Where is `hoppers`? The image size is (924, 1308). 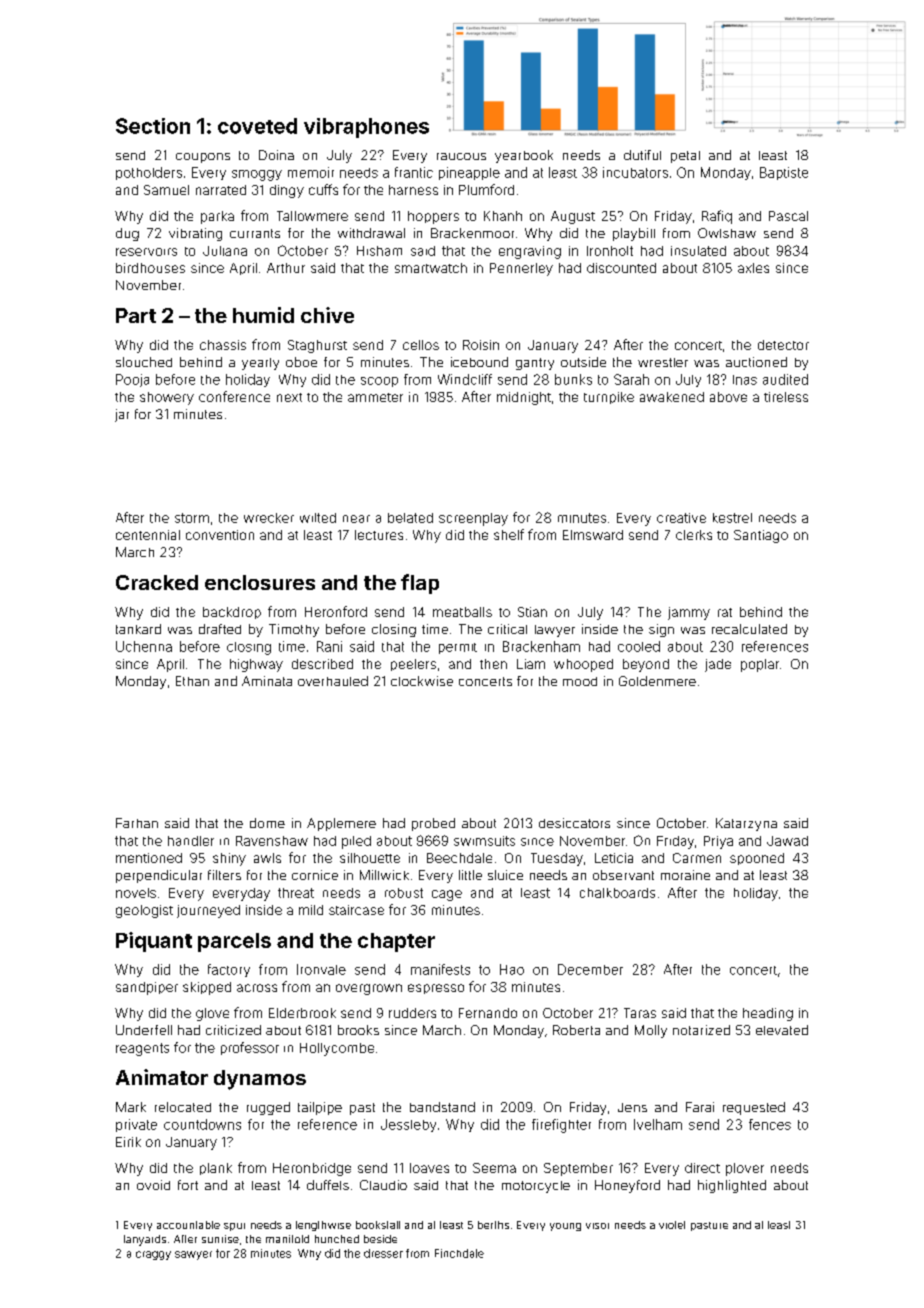 hoppers is located at coordinates (433, 217).
